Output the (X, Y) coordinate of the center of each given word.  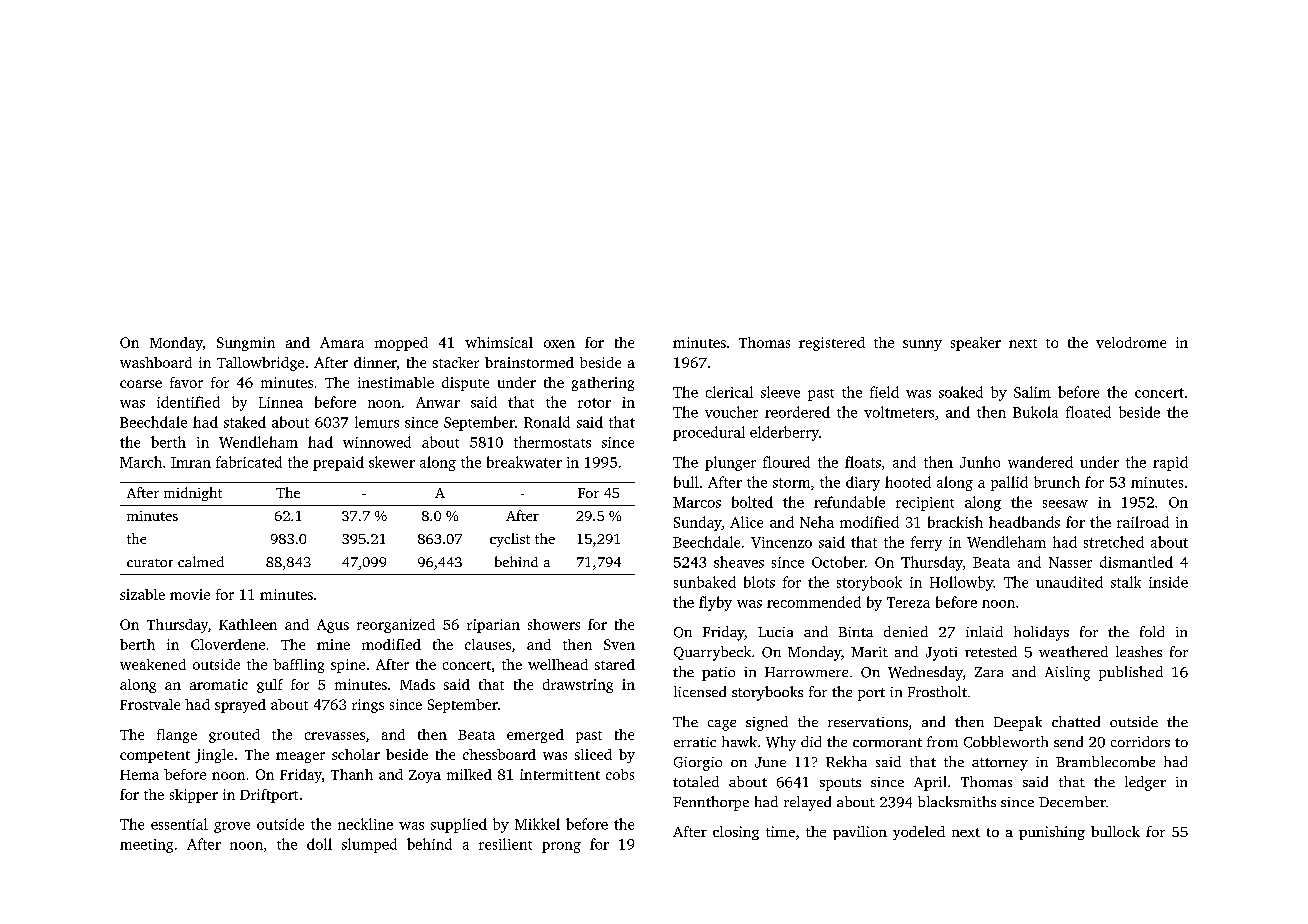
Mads (417, 684)
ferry (926, 543)
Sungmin (246, 344)
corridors (1140, 741)
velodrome (1131, 342)
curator (150, 563)
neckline (365, 824)
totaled (696, 781)
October (838, 562)
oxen (559, 344)
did (811, 741)
